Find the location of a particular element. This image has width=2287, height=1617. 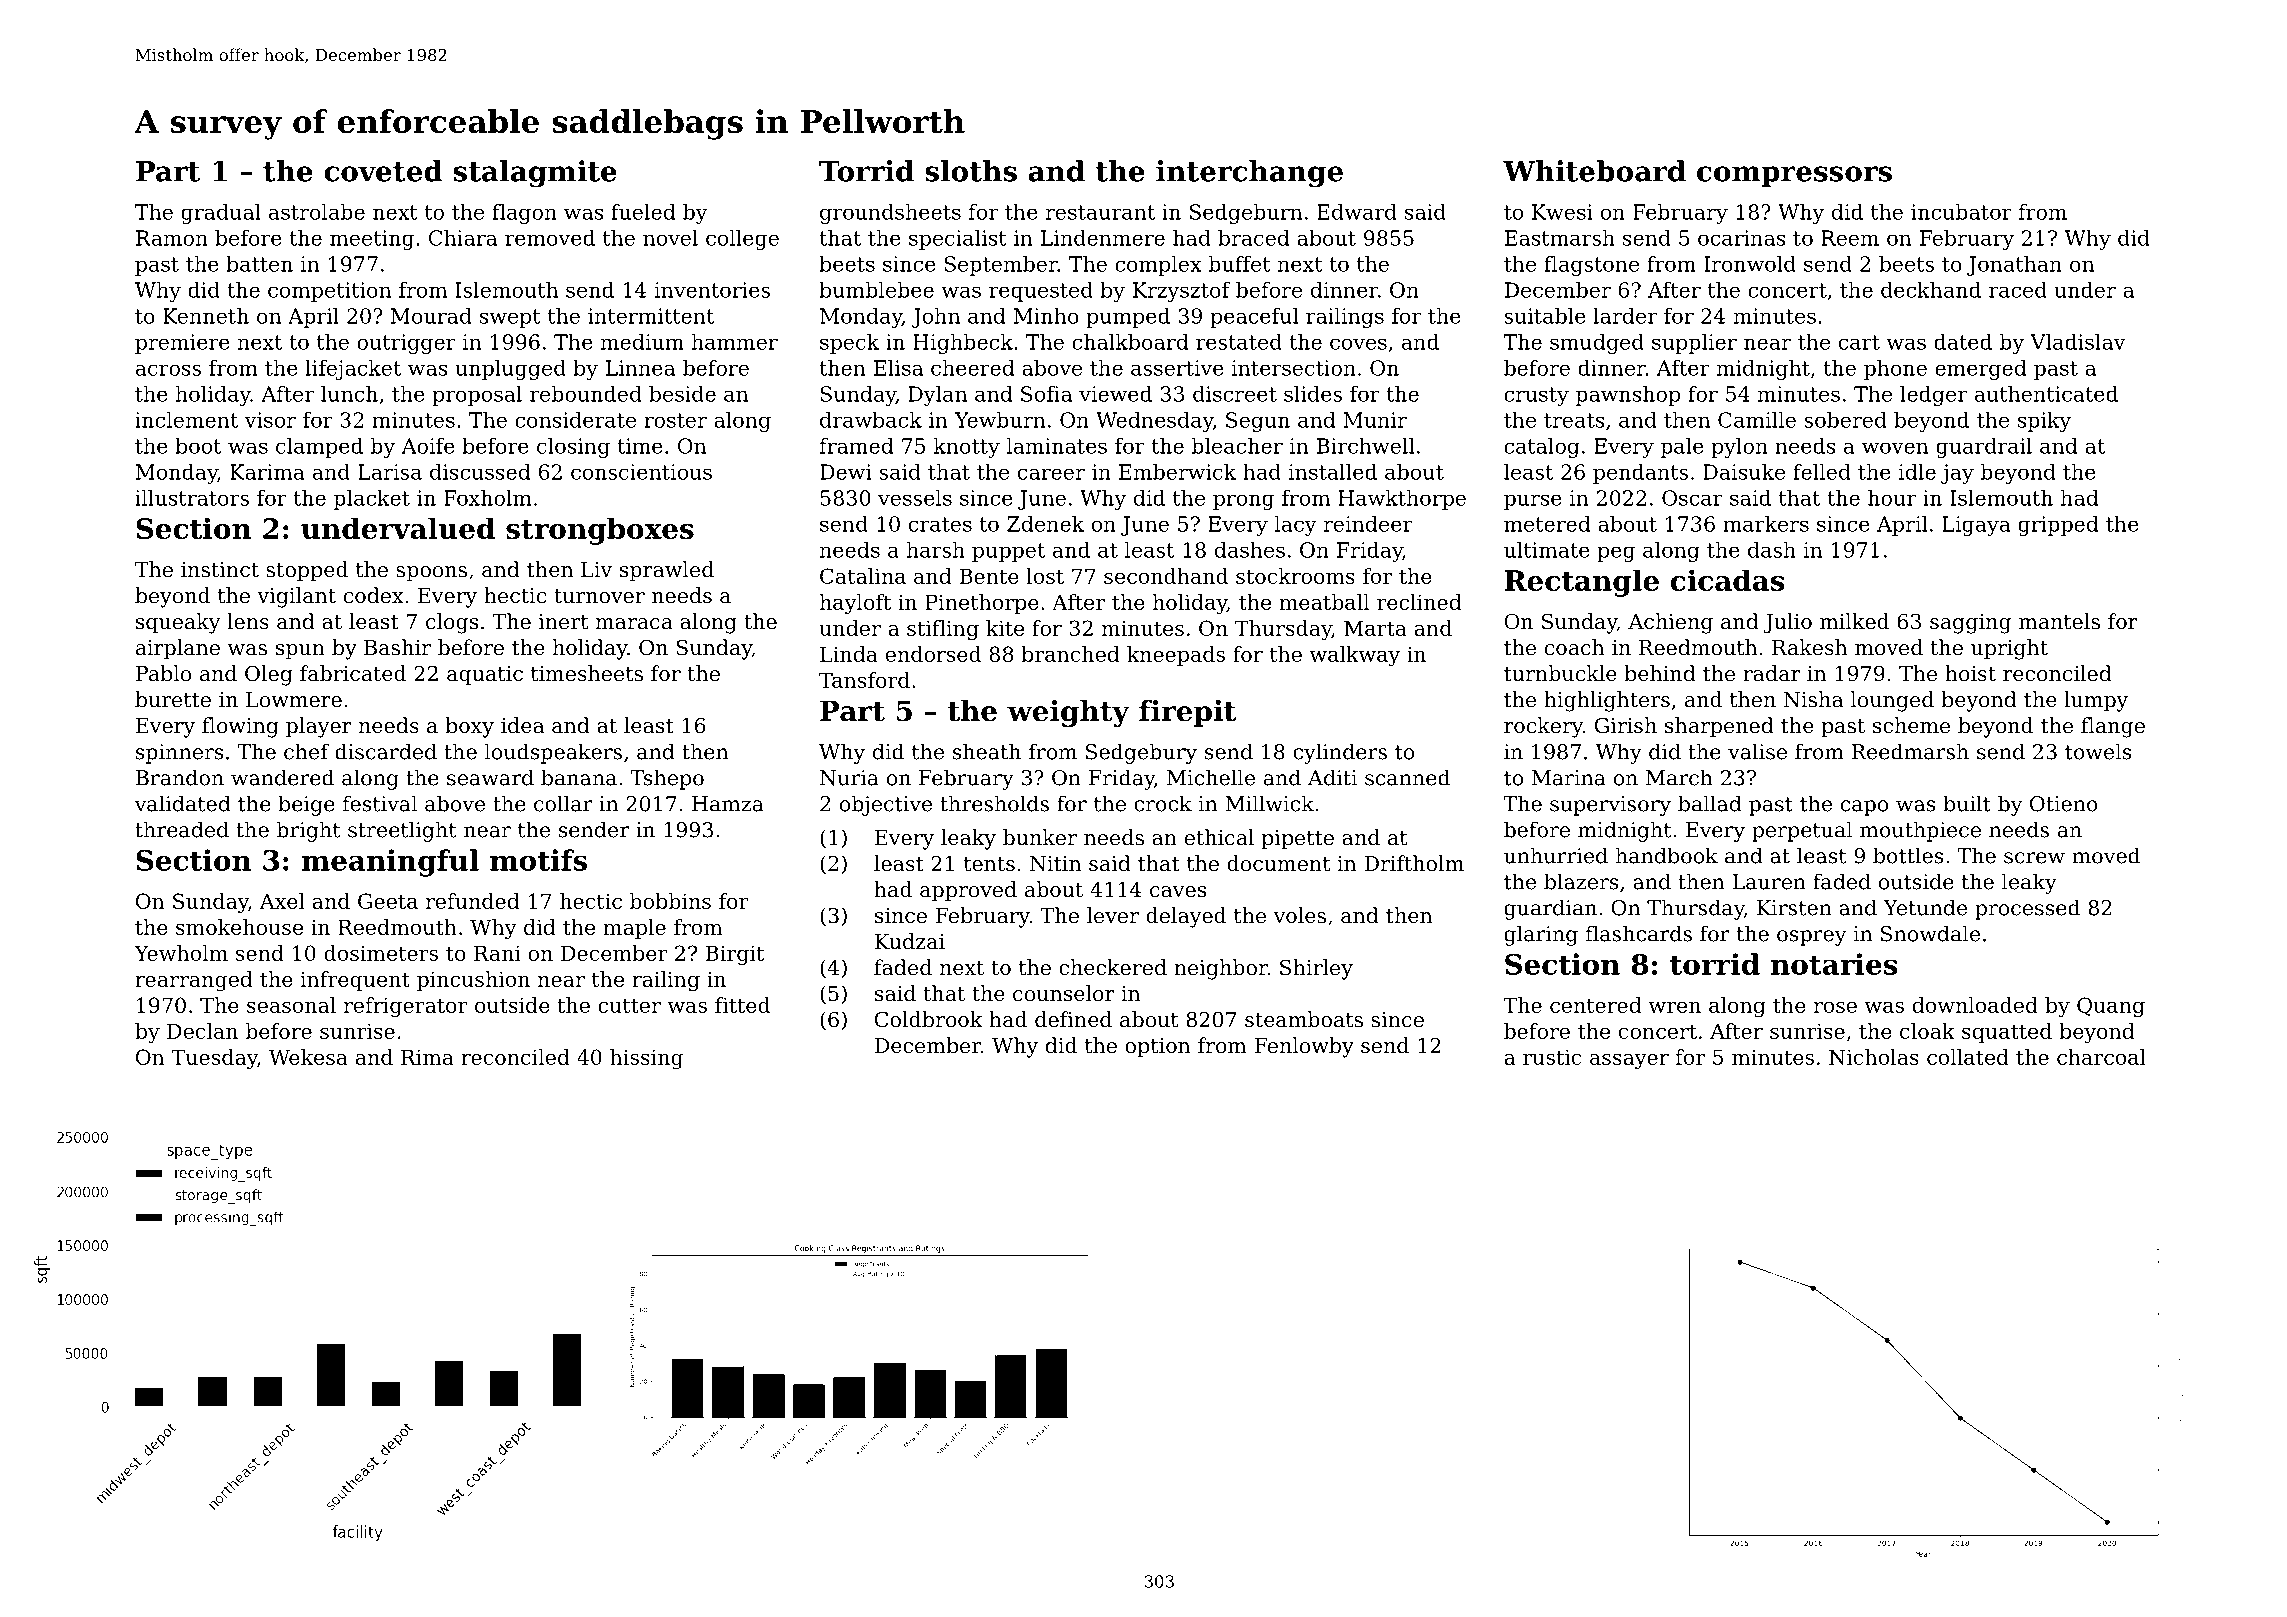

Daisuke is located at coordinates (1744, 472).
